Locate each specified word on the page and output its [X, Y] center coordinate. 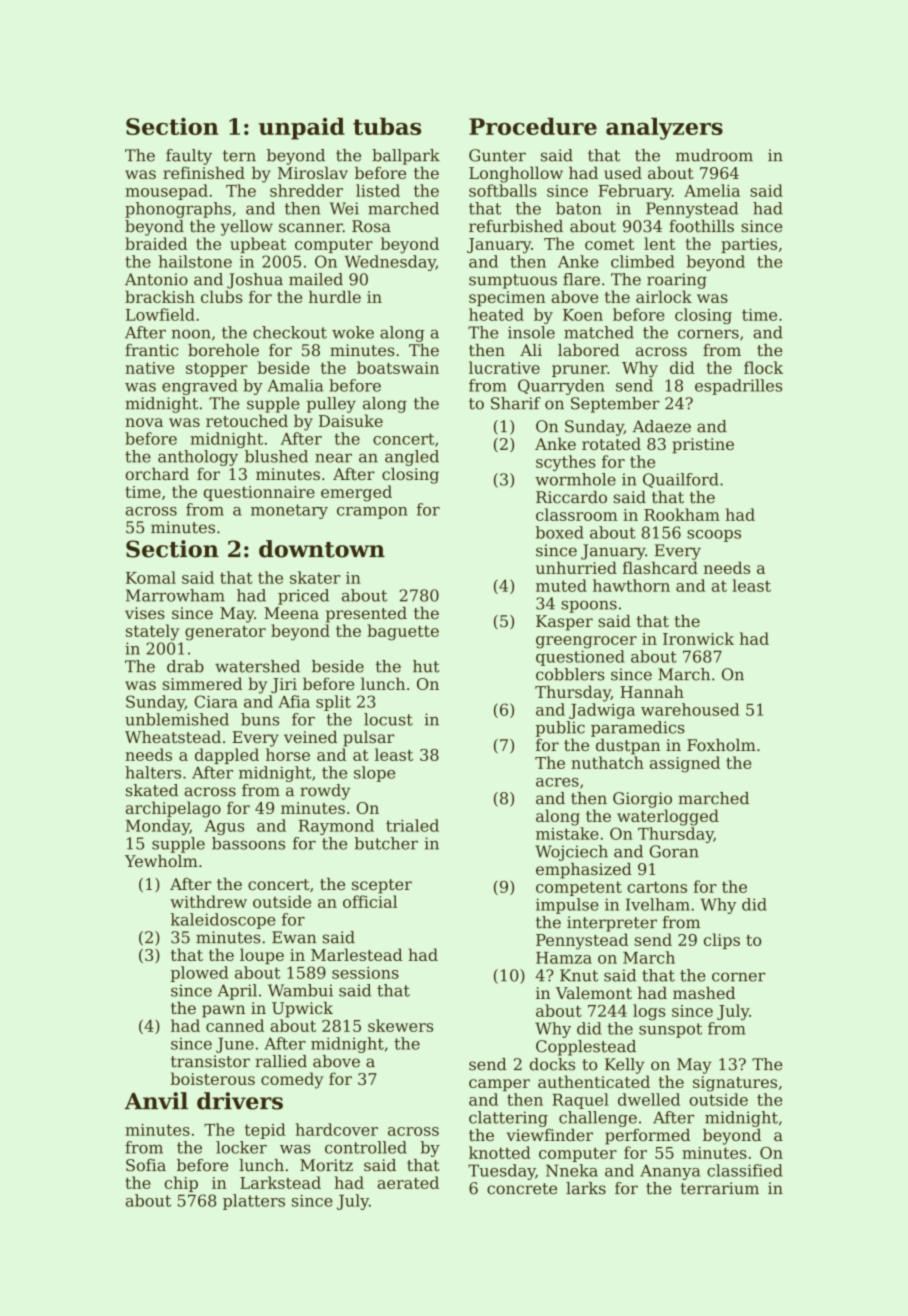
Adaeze [661, 426]
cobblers [570, 674]
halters [153, 772]
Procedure [533, 126]
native [149, 368]
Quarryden [561, 387]
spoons [589, 606]
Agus [224, 827]
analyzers [664, 128]
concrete [522, 1189]
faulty [189, 157]
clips [722, 941]
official [370, 901]
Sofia [146, 1165]
